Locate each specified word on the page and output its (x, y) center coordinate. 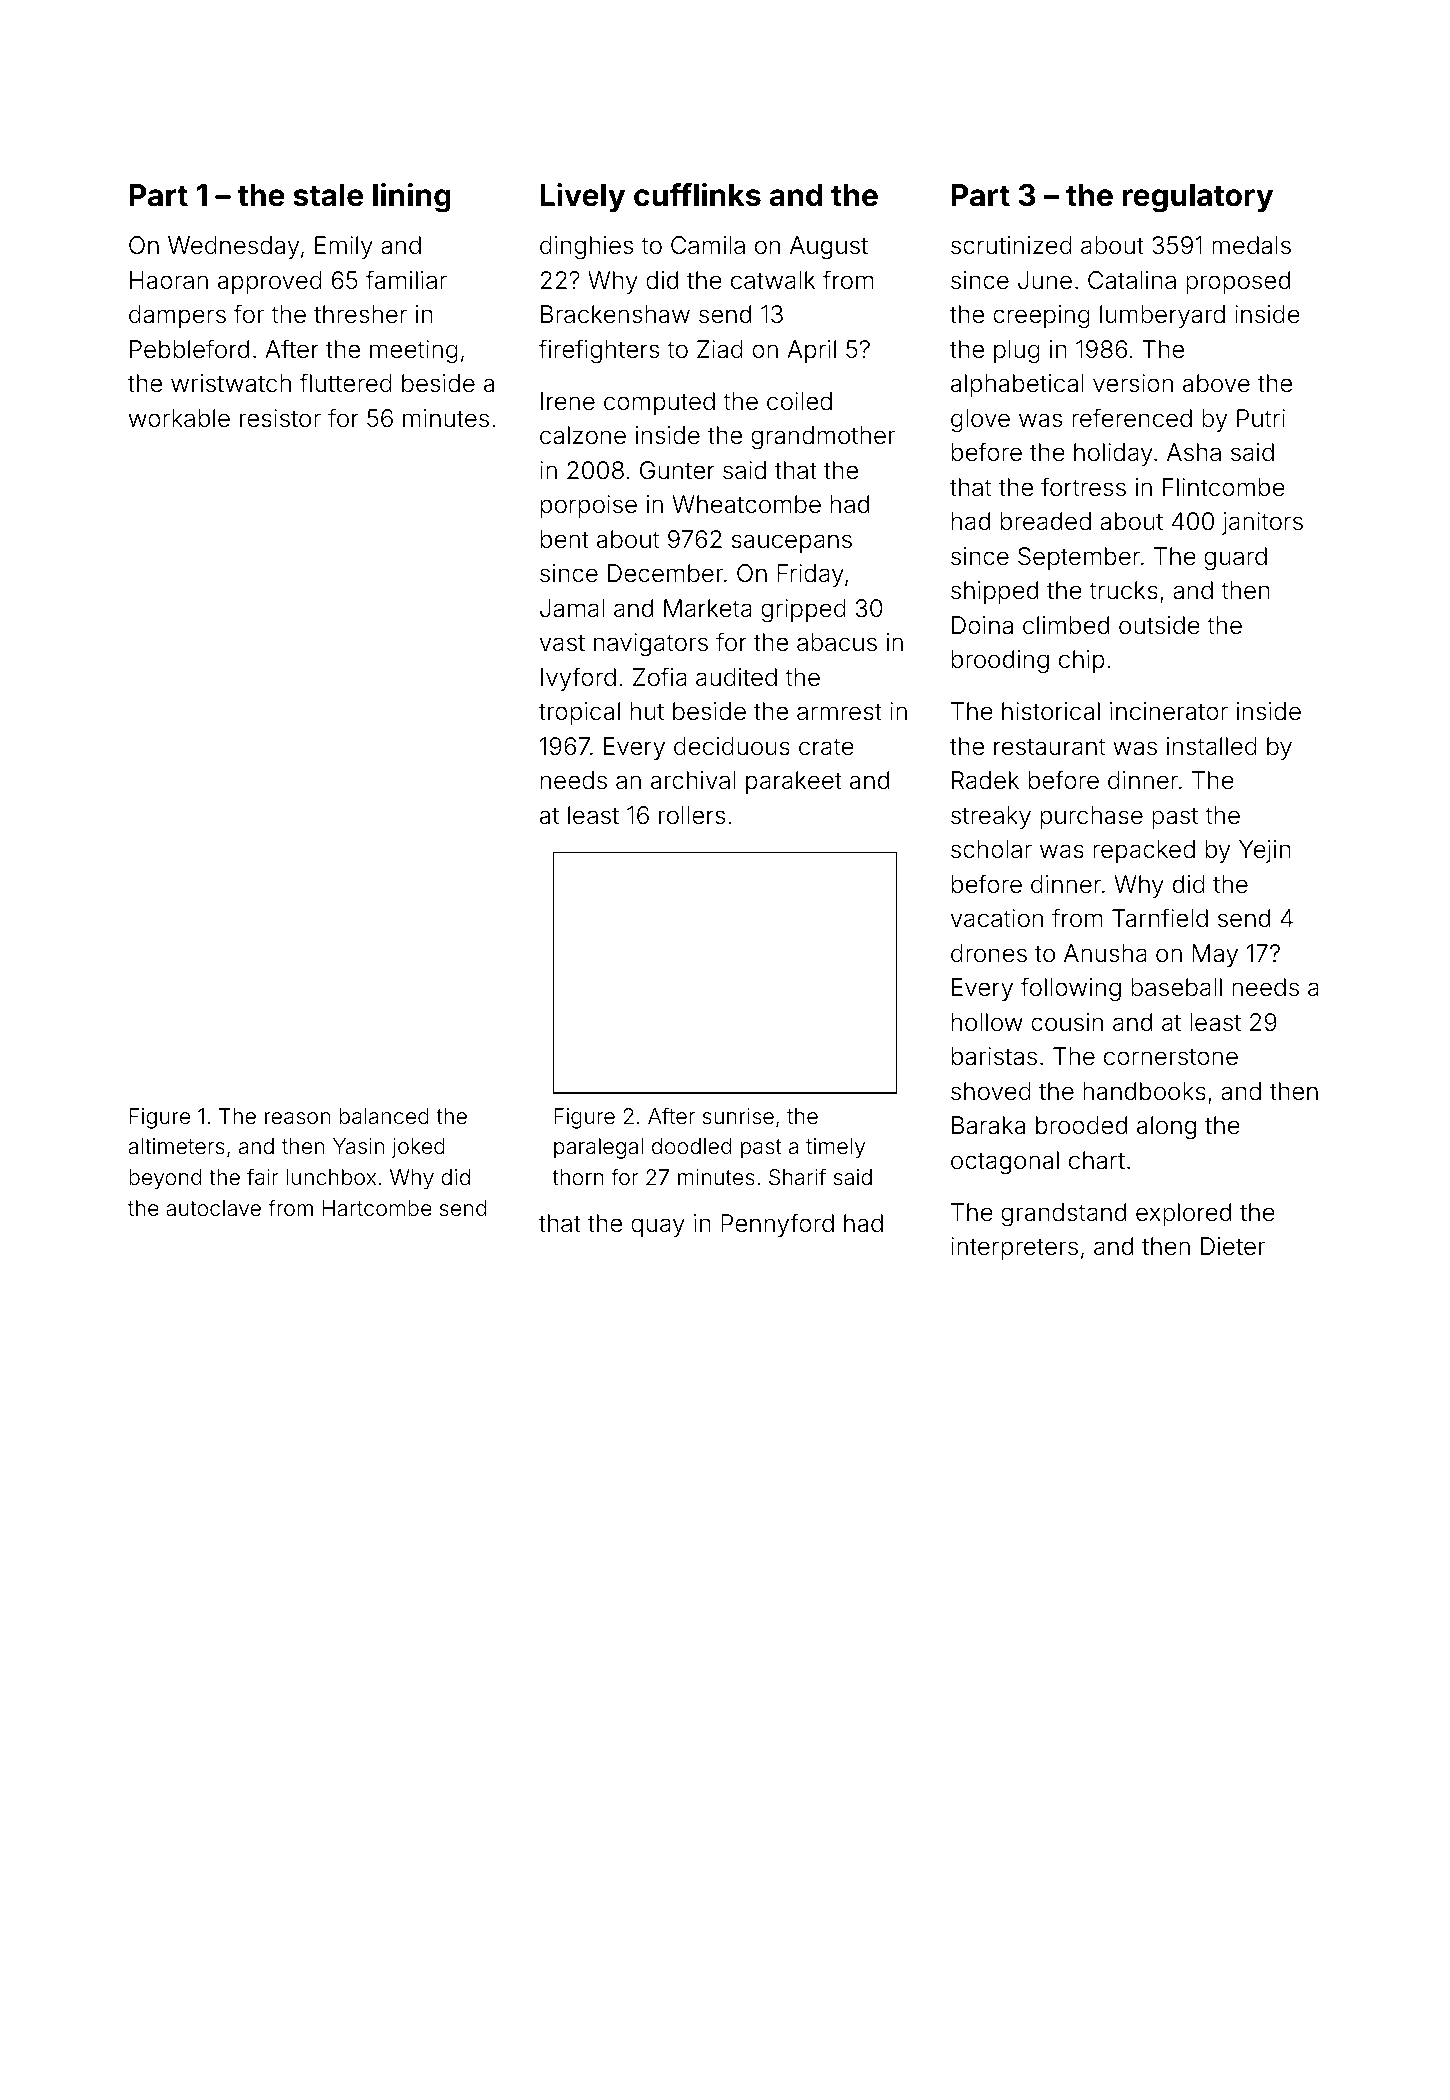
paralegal (598, 1148)
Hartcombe (377, 1208)
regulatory (1198, 198)
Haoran (169, 280)
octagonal (1005, 1162)
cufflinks (697, 195)
